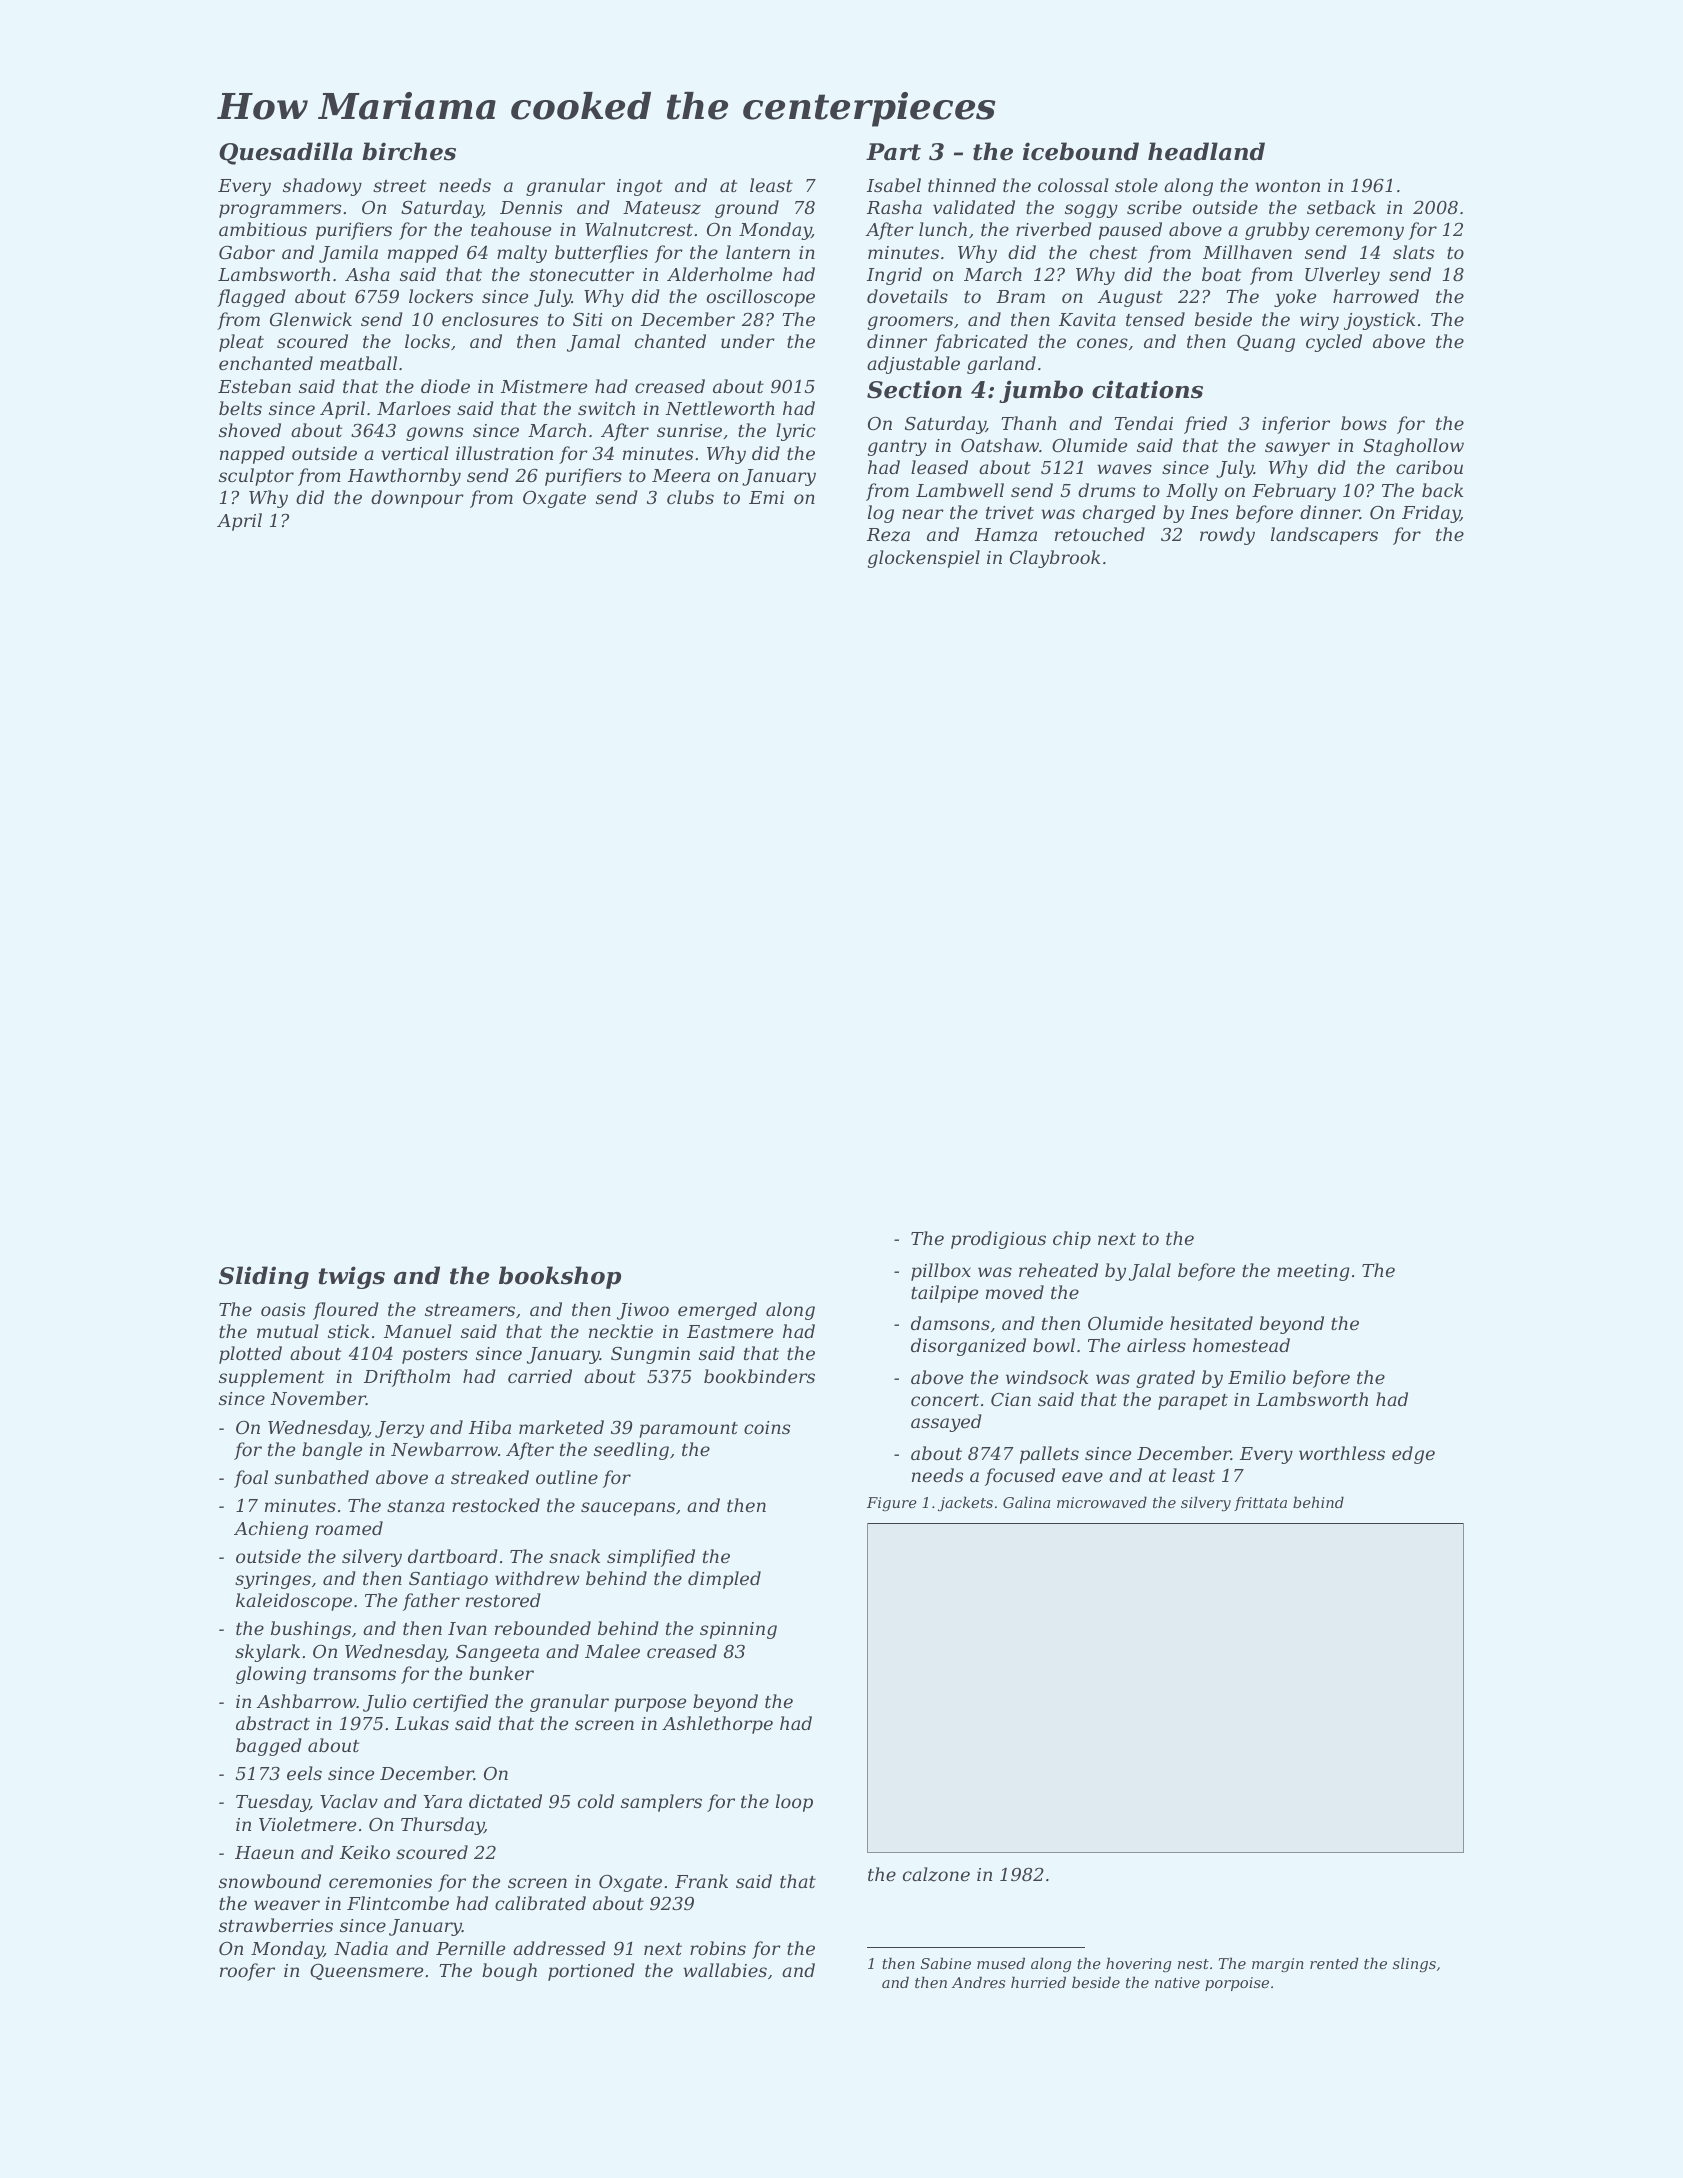 Image resolution: width=1683 pixels, height=2178 pixels. Describe the element at coordinates (1413, 1455) in the document. I see `edge` at that location.
